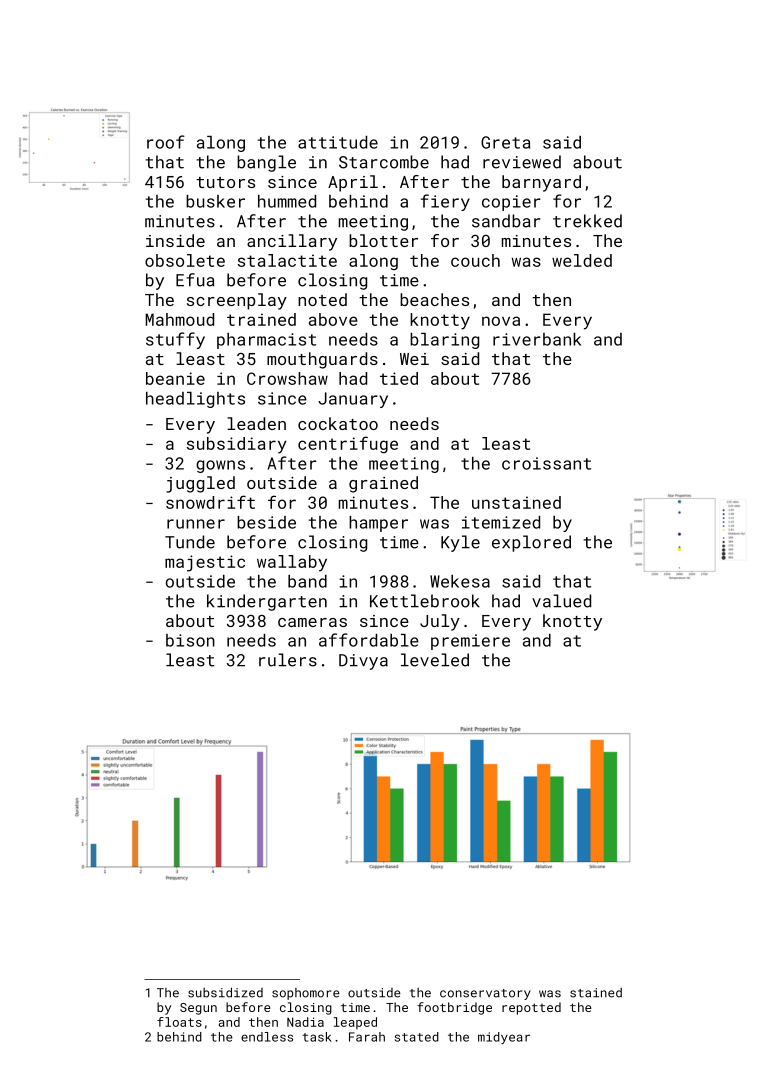 The height and width of the image is (1092, 770). What do you see at coordinates (338, 142) in the image?
I see `attitude` at bounding box center [338, 142].
